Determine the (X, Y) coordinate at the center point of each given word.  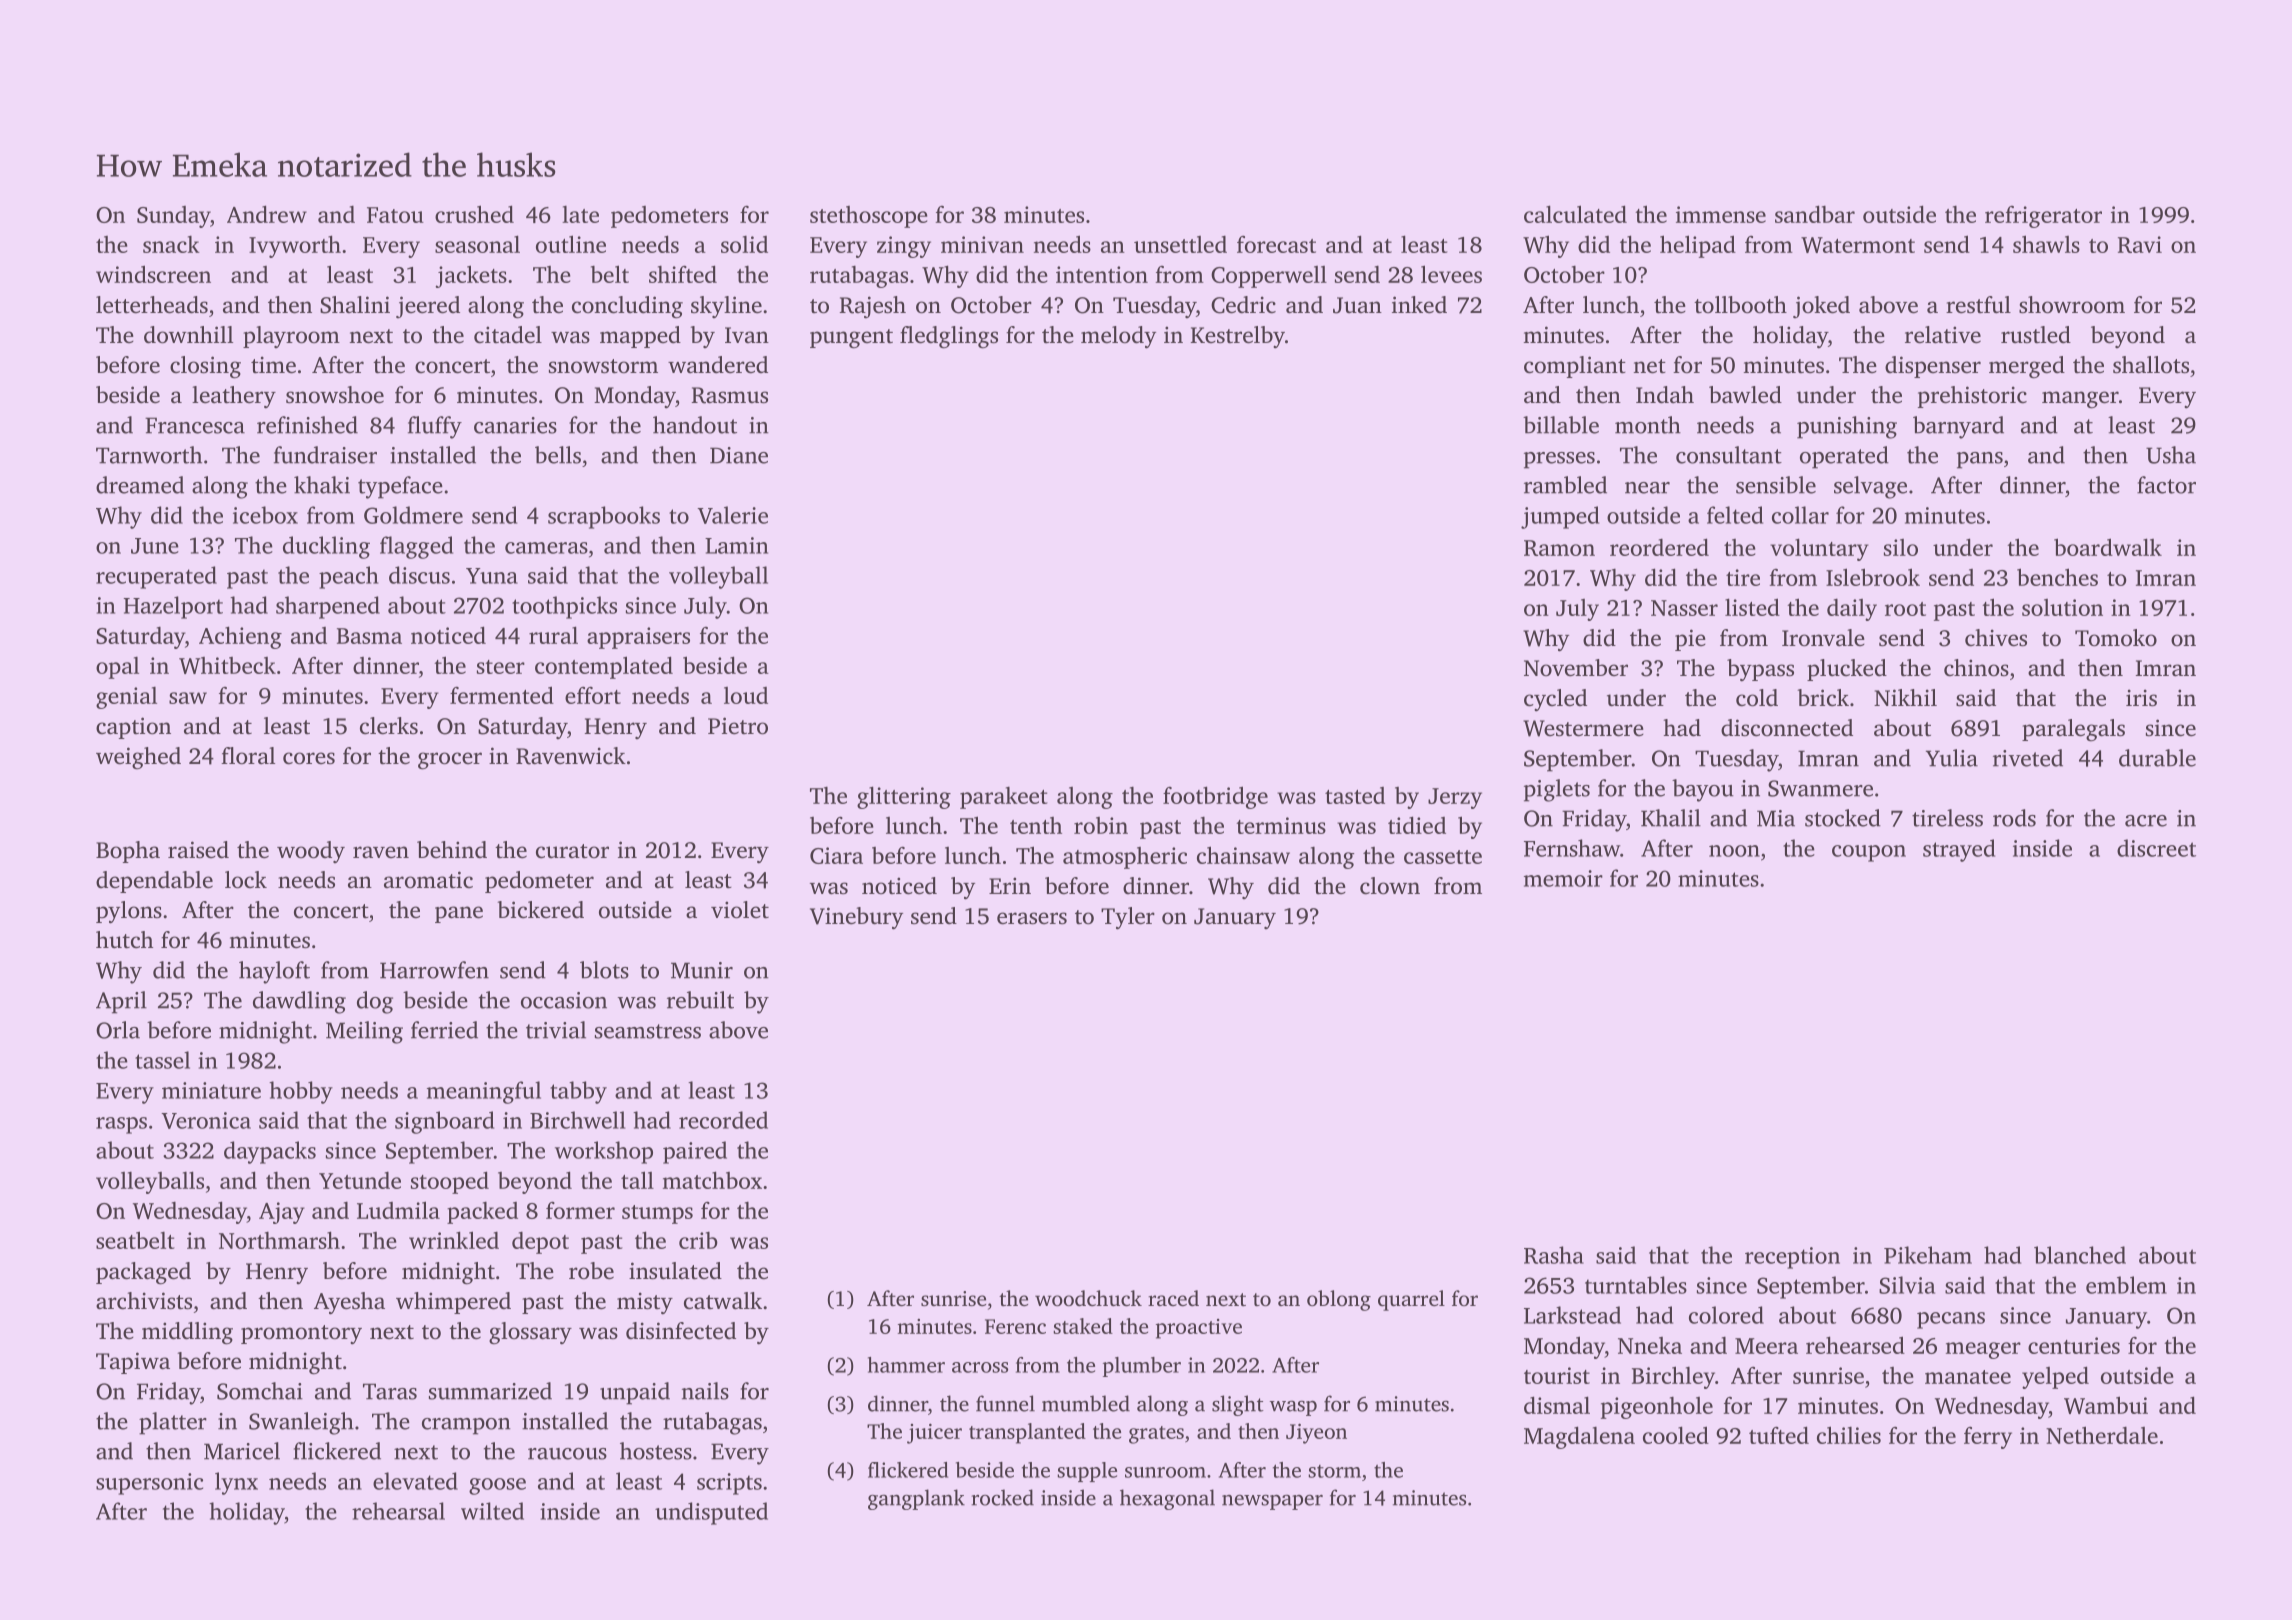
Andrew (267, 214)
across (980, 1367)
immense (1721, 214)
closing (205, 367)
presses (1559, 460)
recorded (723, 1120)
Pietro (738, 726)
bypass (1760, 670)
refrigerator (2043, 217)
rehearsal (398, 1511)
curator (572, 851)
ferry (1988, 1438)
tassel (162, 1060)
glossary (530, 1333)
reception (1792, 1258)
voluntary (1819, 549)
